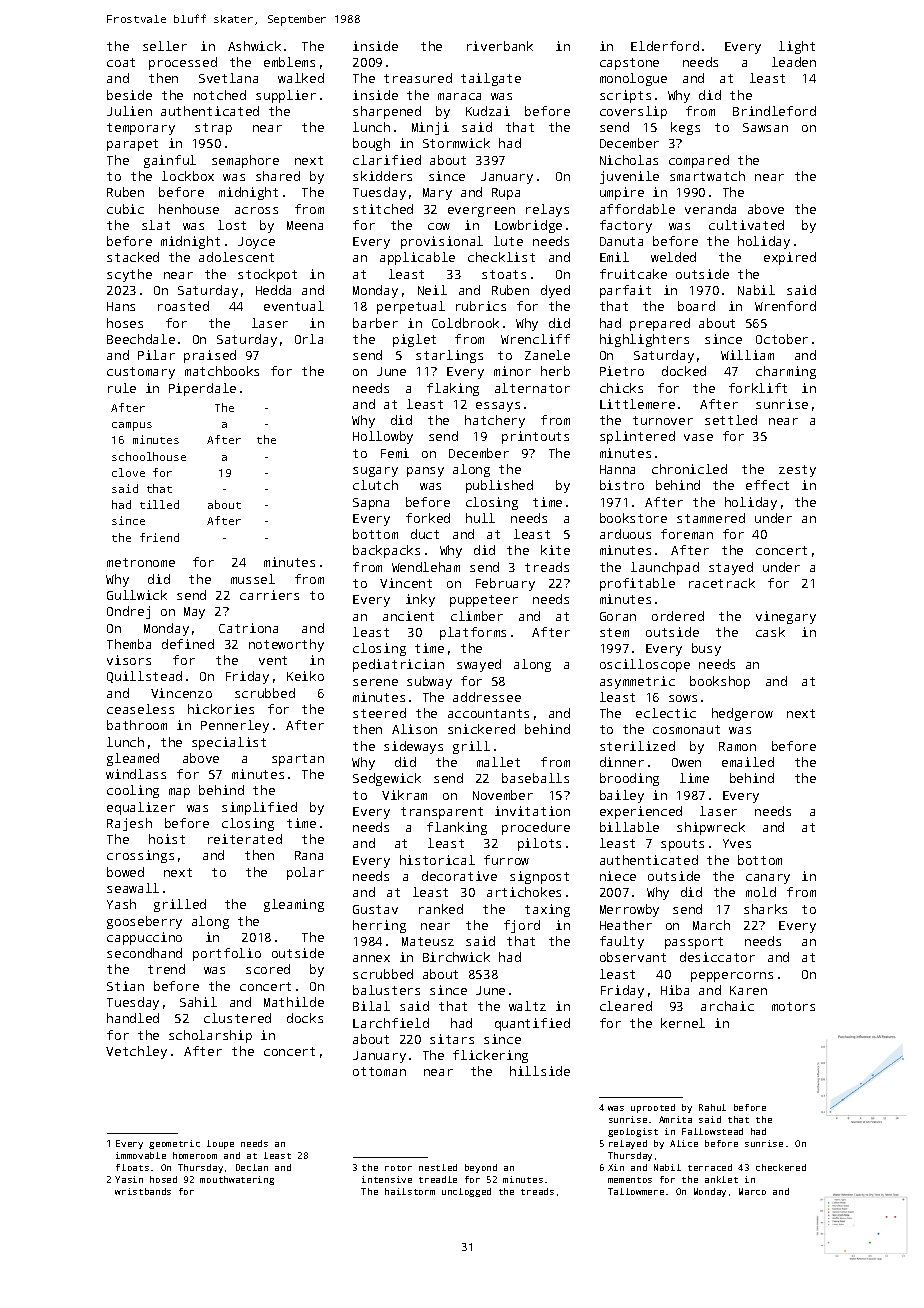 The height and width of the screenshot is (1308, 924). What do you see at coordinates (163, 1179) in the screenshot?
I see `hosed` at bounding box center [163, 1179].
